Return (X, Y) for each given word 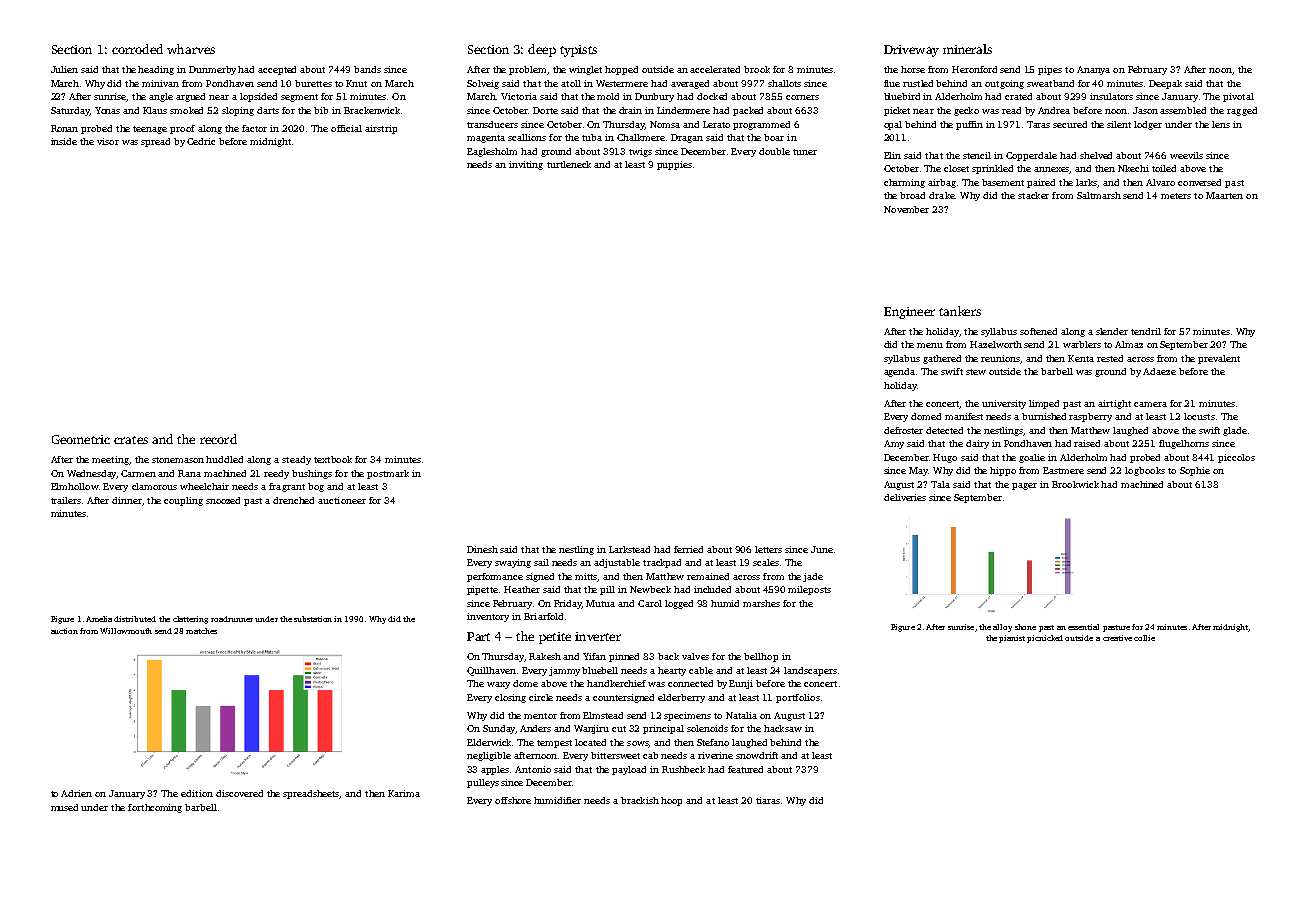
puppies (674, 165)
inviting (526, 165)
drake (942, 195)
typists (578, 51)
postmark (388, 474)
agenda (899, 372)
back (668, 656)
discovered (239, 793)
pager (1024, 486)
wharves (191, 49)
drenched (293, 500)
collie (1144, 638)
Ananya (1093, 70)
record (218, 439)
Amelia (99, 619)
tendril (1146, 331)
